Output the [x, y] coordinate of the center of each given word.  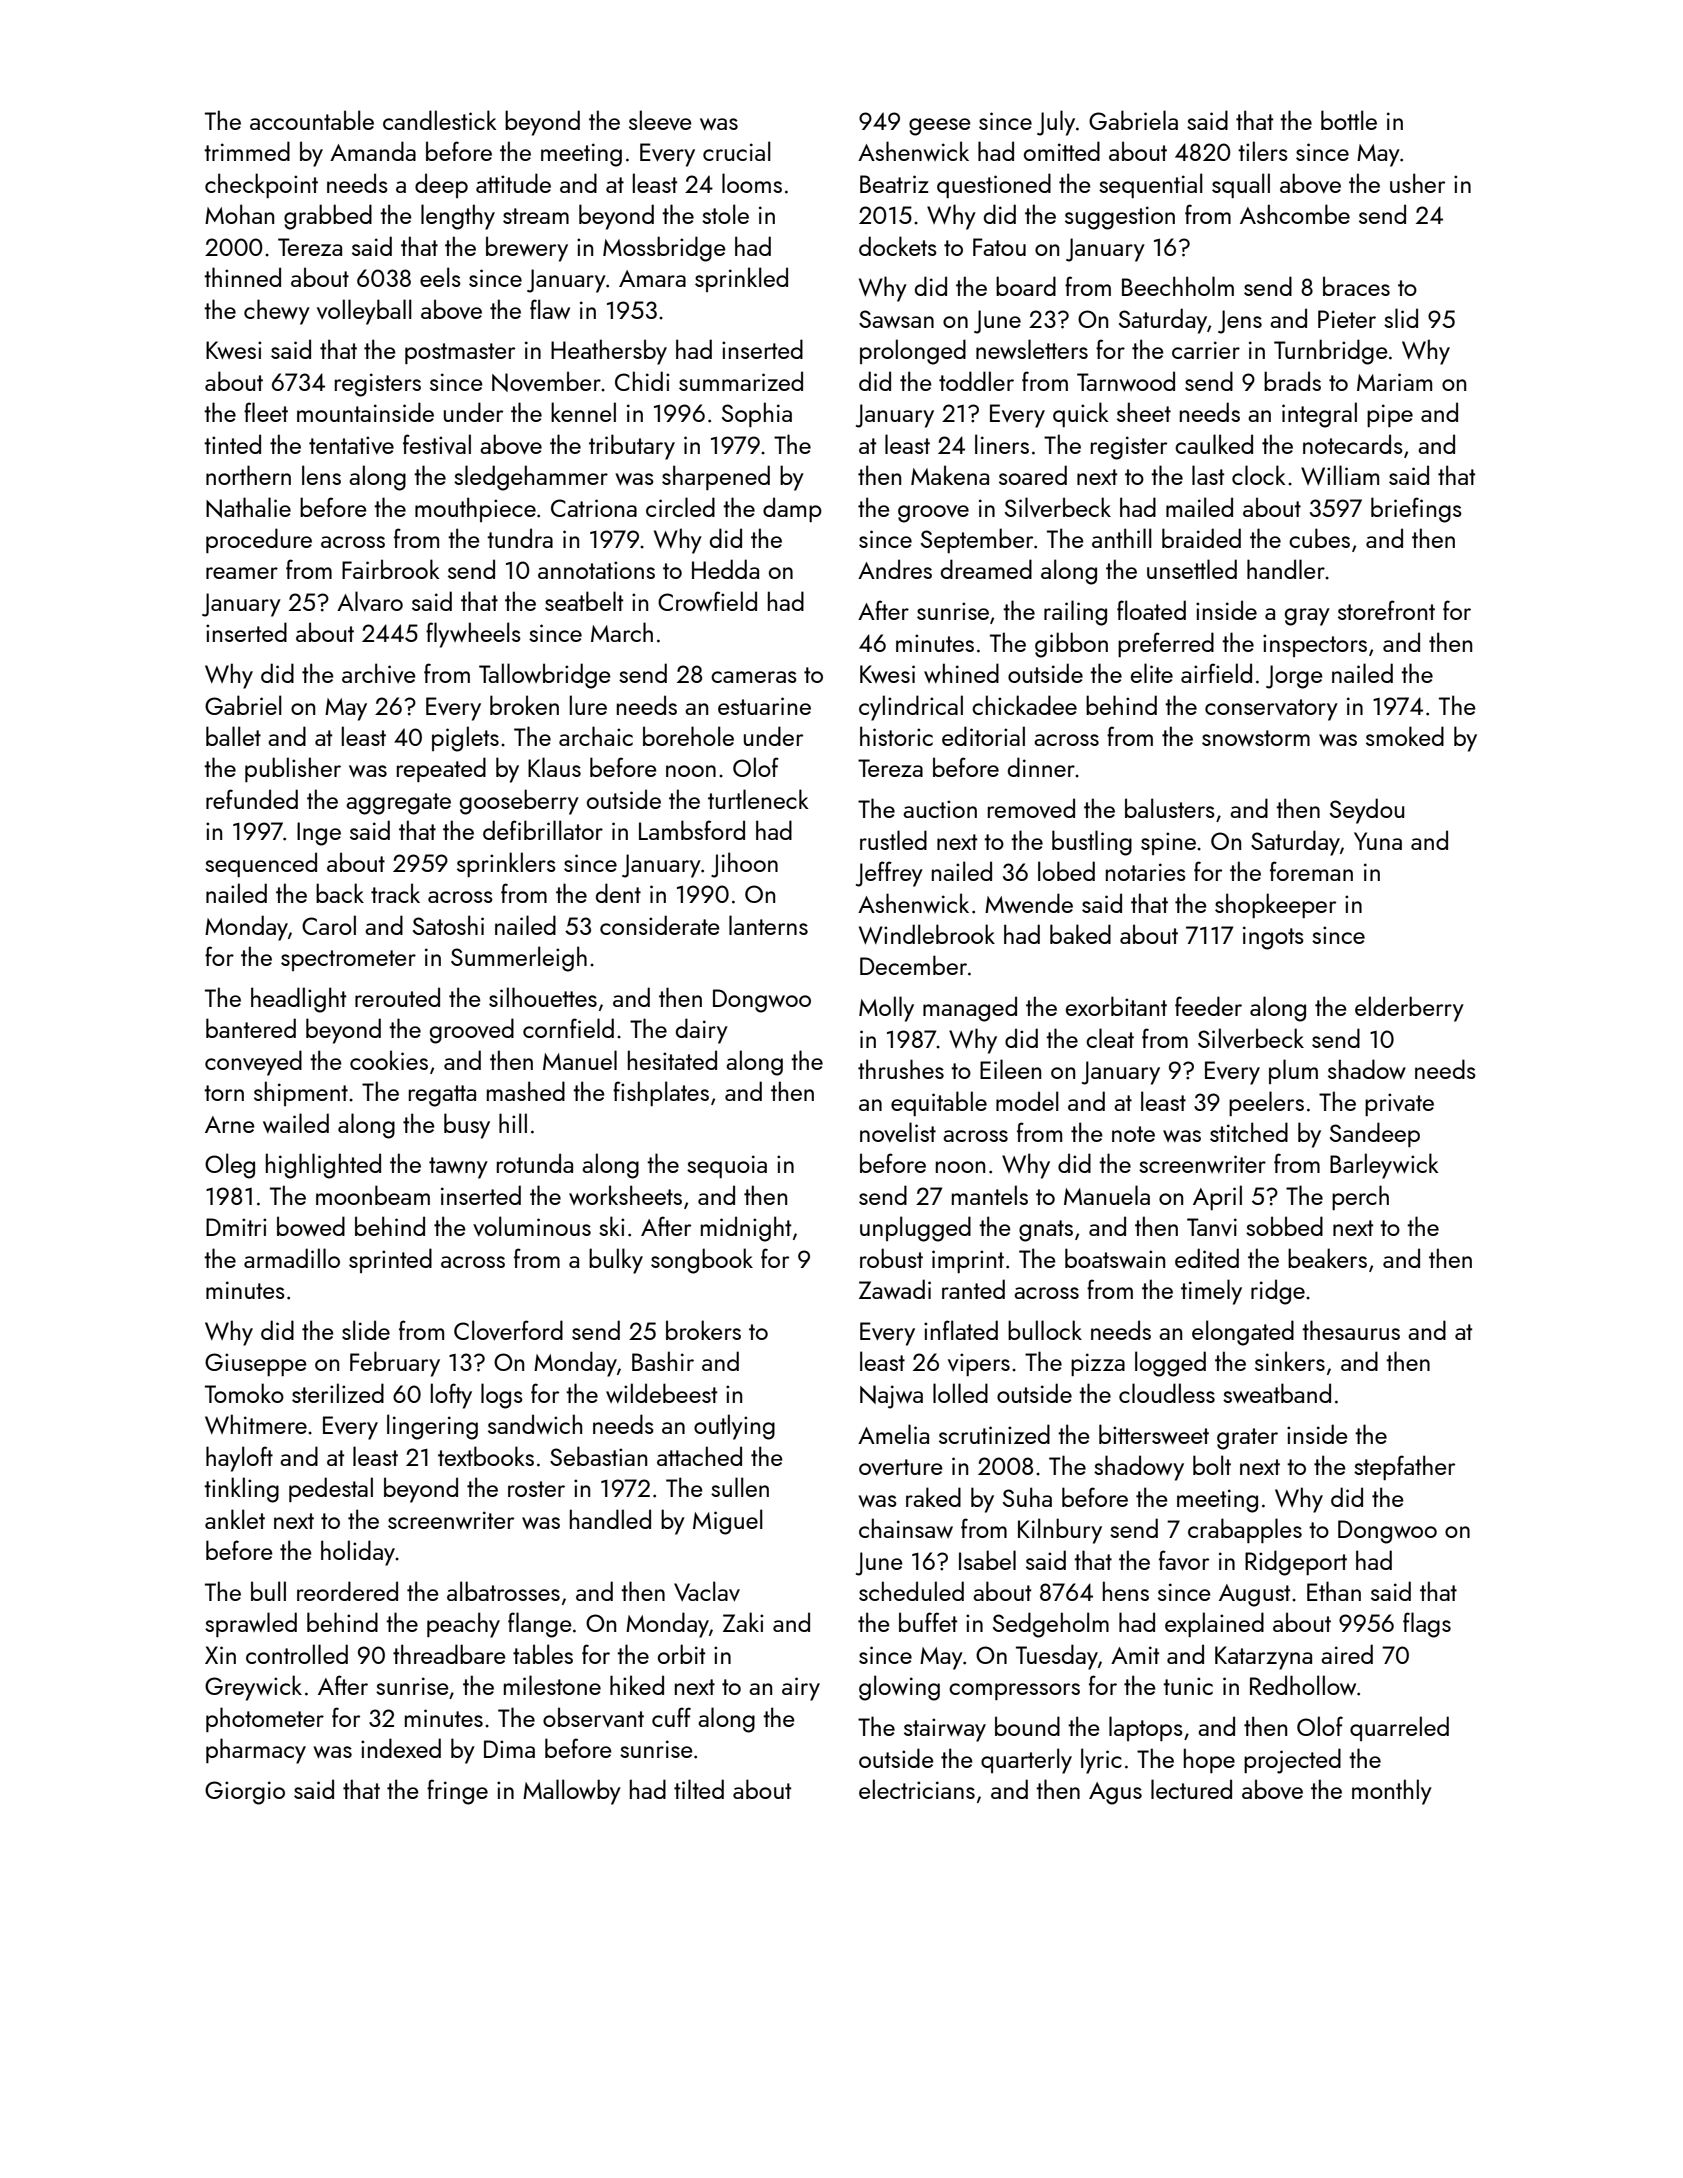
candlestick [440, 120]
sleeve [660, 120]
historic [896, 736]
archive [379, 673]
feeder [1208, 1006]
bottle [1349, 120]
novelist [898, 1132]
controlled [297, 1654]
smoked [1405, 736]
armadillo [292, 1258]
